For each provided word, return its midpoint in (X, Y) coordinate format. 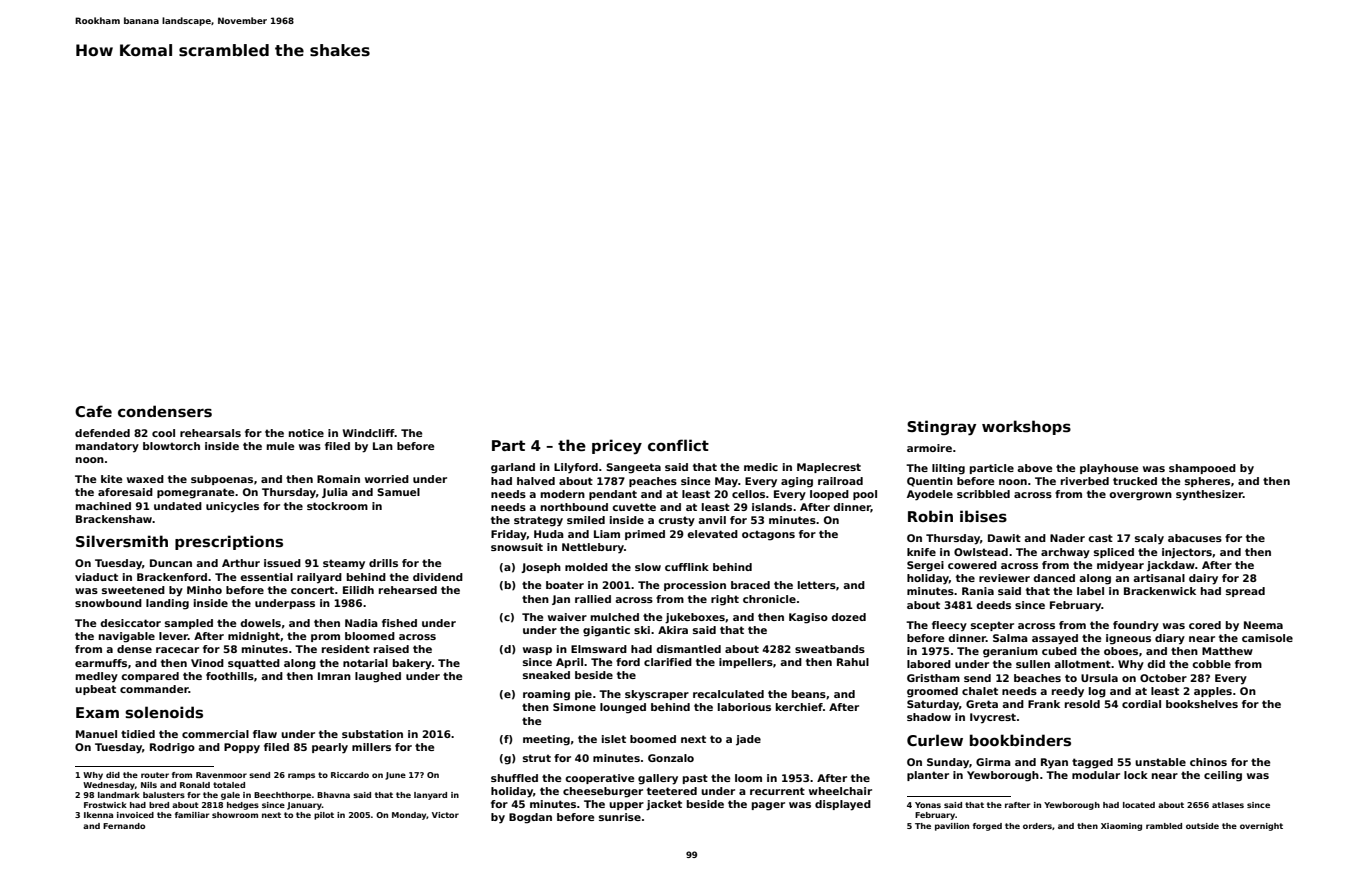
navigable (127, 637)
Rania (978, 591)
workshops (1026, 427)
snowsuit (517, 547)
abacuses (1195, 538)
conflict (678, 445)
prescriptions (229, 542)
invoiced (135, 815)
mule (280, 446)
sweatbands (830, 649)
